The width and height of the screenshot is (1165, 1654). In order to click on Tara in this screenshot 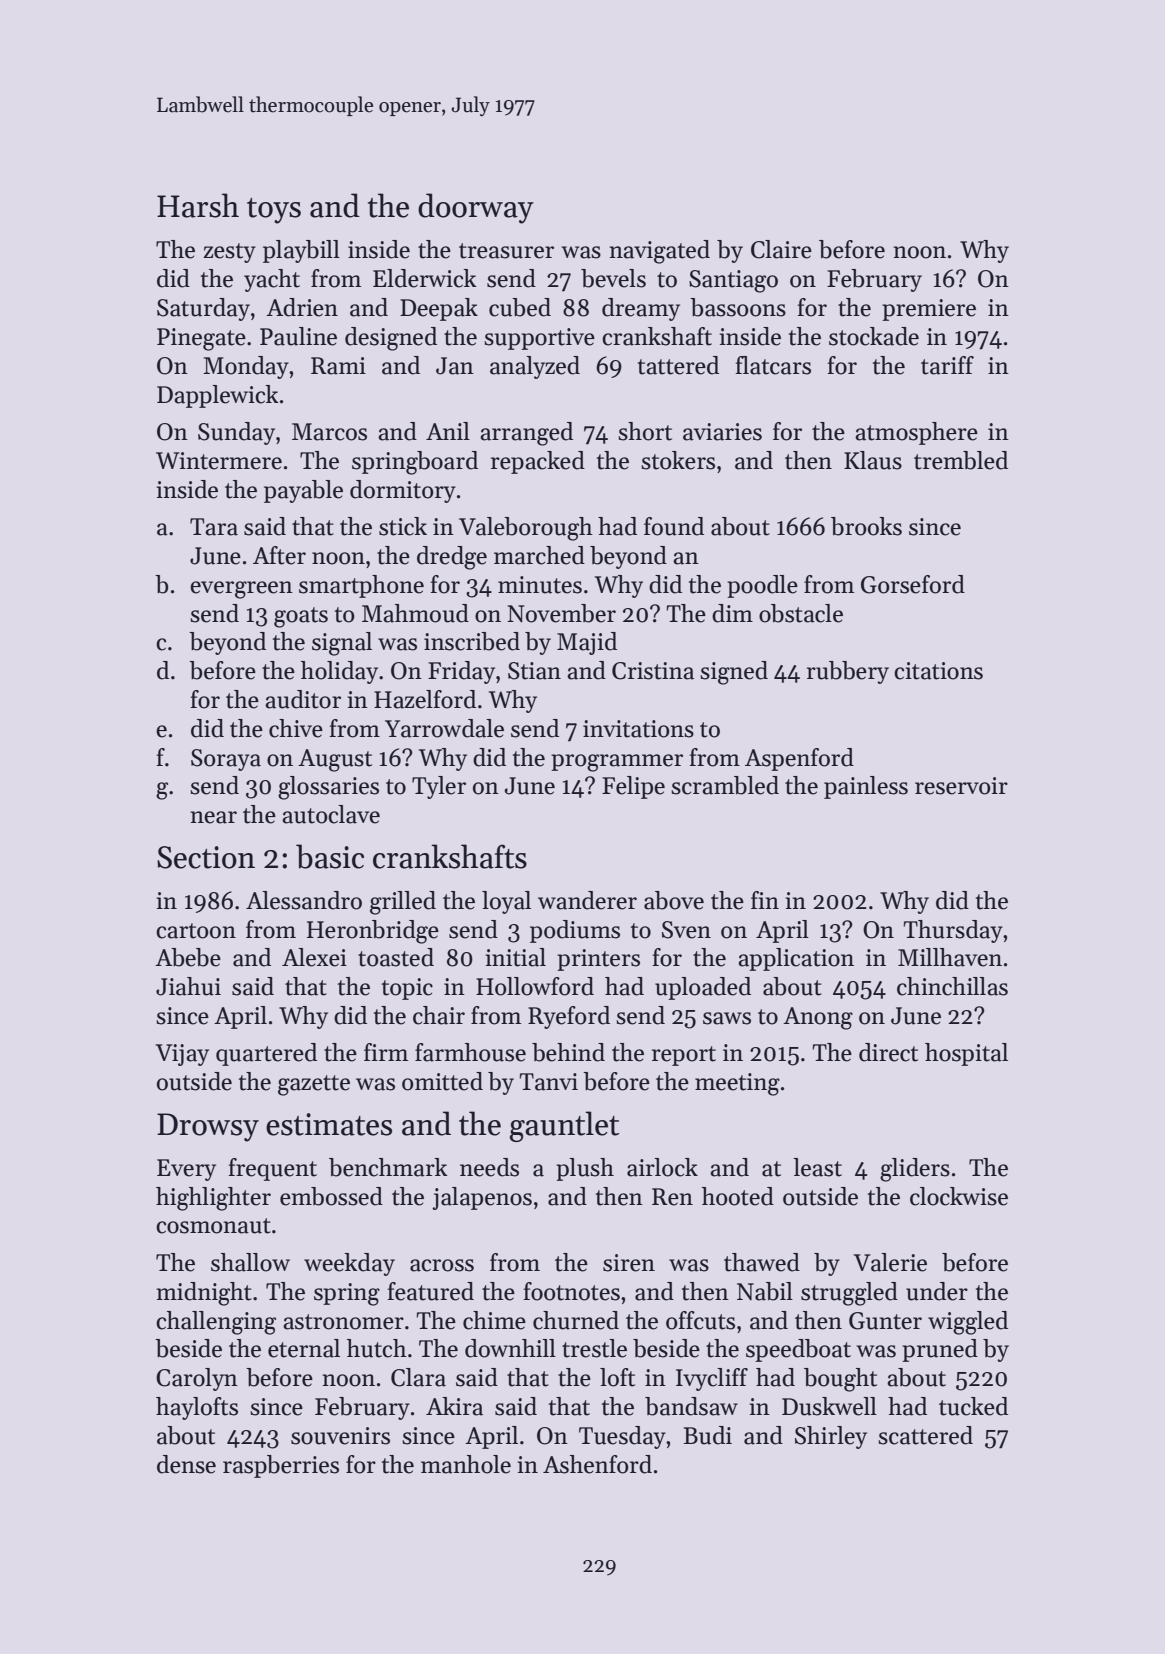, I will do `click(214, 527)`.
